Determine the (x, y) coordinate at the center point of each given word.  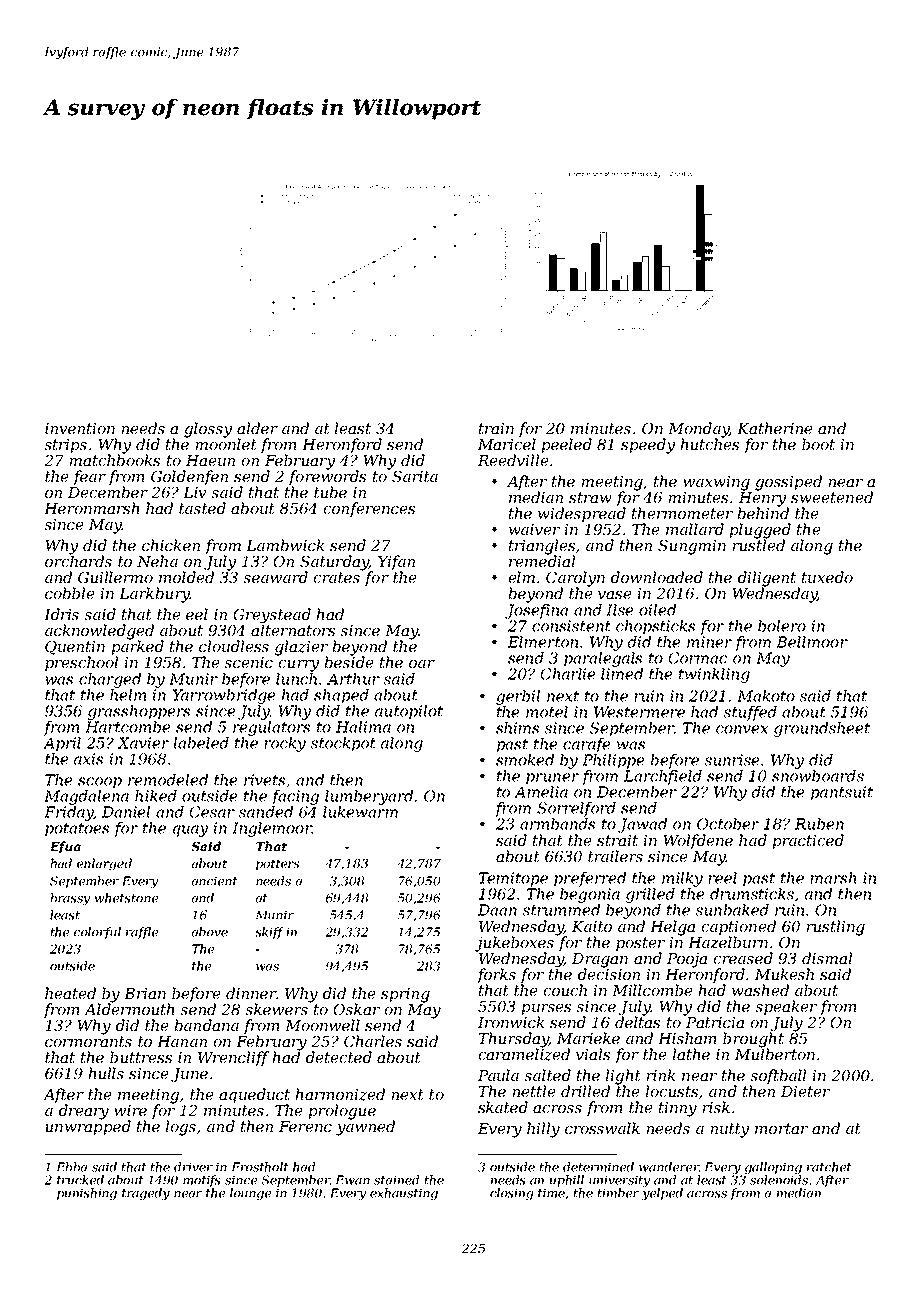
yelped (662, 1194)
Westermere (639, 712)
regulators (271, 728)
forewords (327, 477)
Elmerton (543, 642)
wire (130, 1110)
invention (80, 428)
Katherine (775, 428)
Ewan (353, 1180)
